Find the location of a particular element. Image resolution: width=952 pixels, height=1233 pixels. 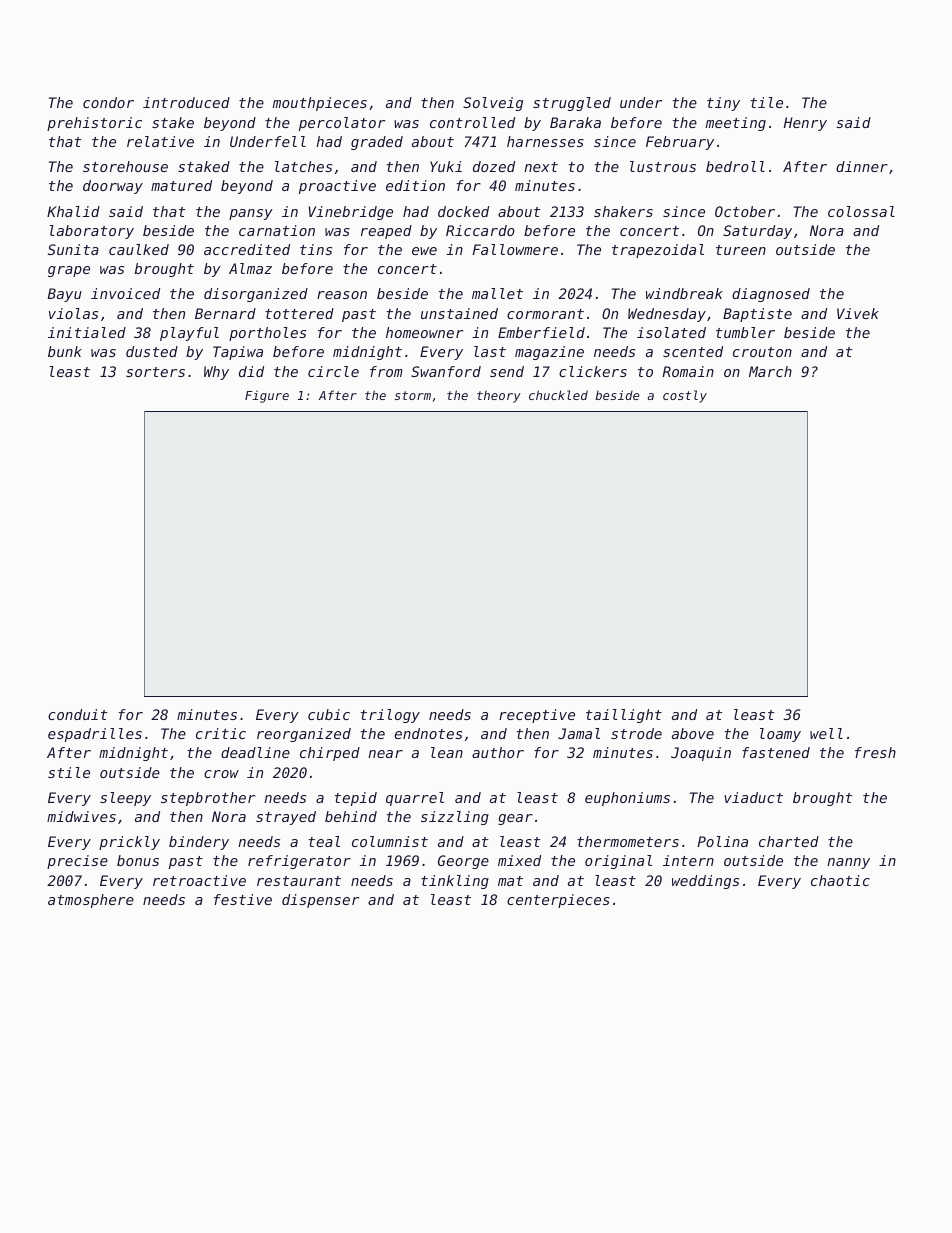

Solveig is located at coordinates (493, 104).
